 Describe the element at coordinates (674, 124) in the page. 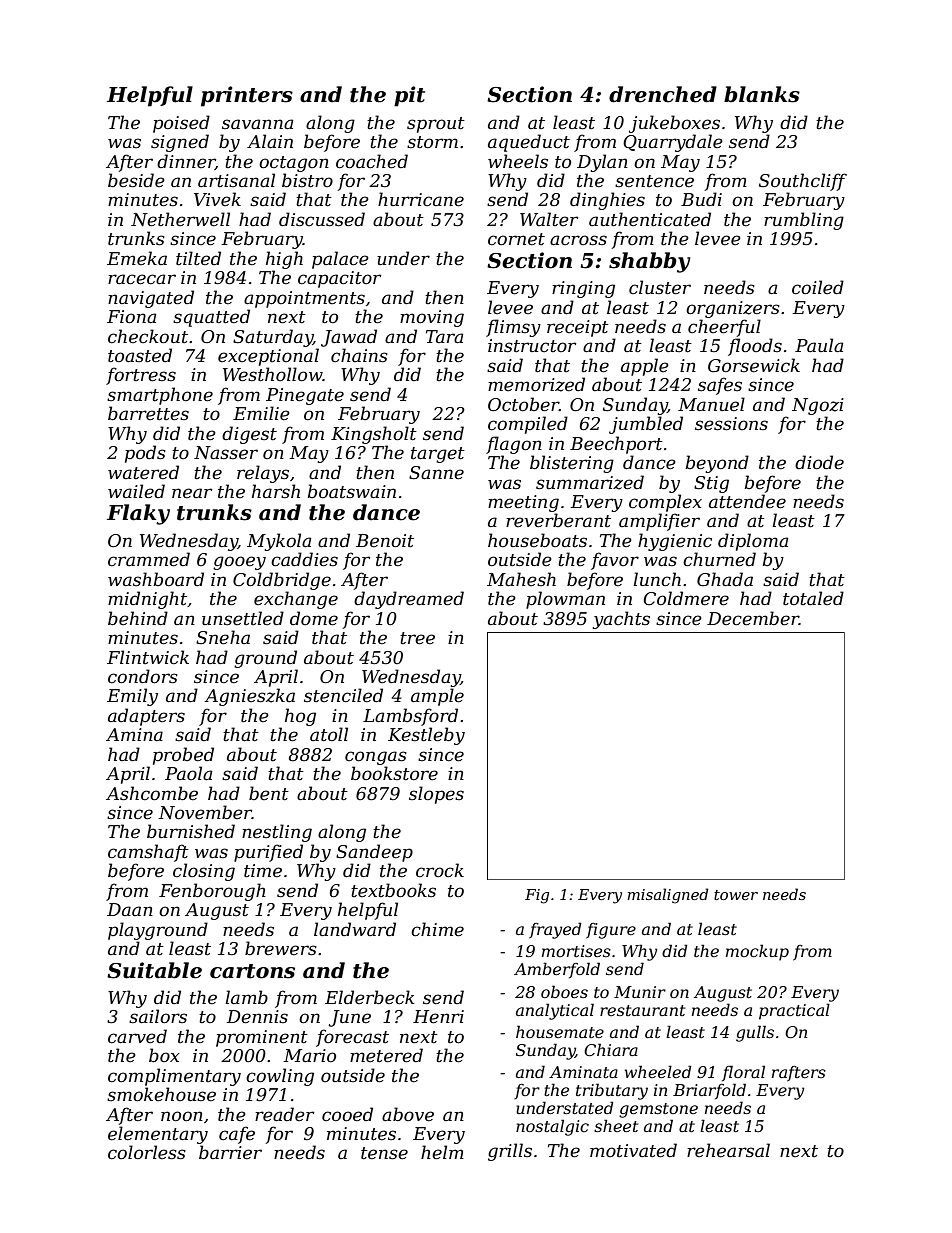

I see `jukeboxes` at that location.
